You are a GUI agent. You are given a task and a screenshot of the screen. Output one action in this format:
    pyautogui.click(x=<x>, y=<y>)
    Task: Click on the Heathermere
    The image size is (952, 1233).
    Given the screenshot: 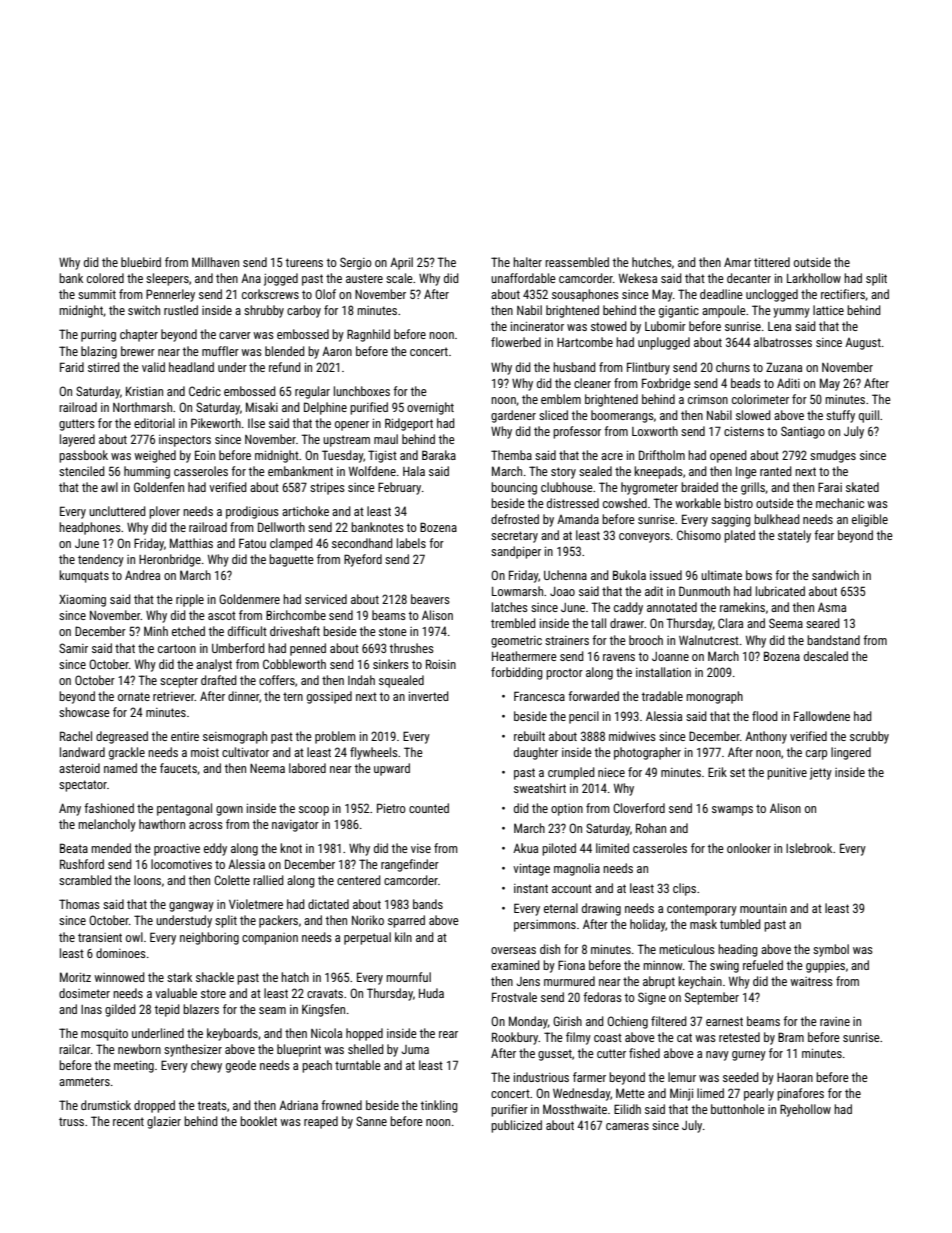 What is the action you would take?
    pyautogui.click(x=524, y=656)
